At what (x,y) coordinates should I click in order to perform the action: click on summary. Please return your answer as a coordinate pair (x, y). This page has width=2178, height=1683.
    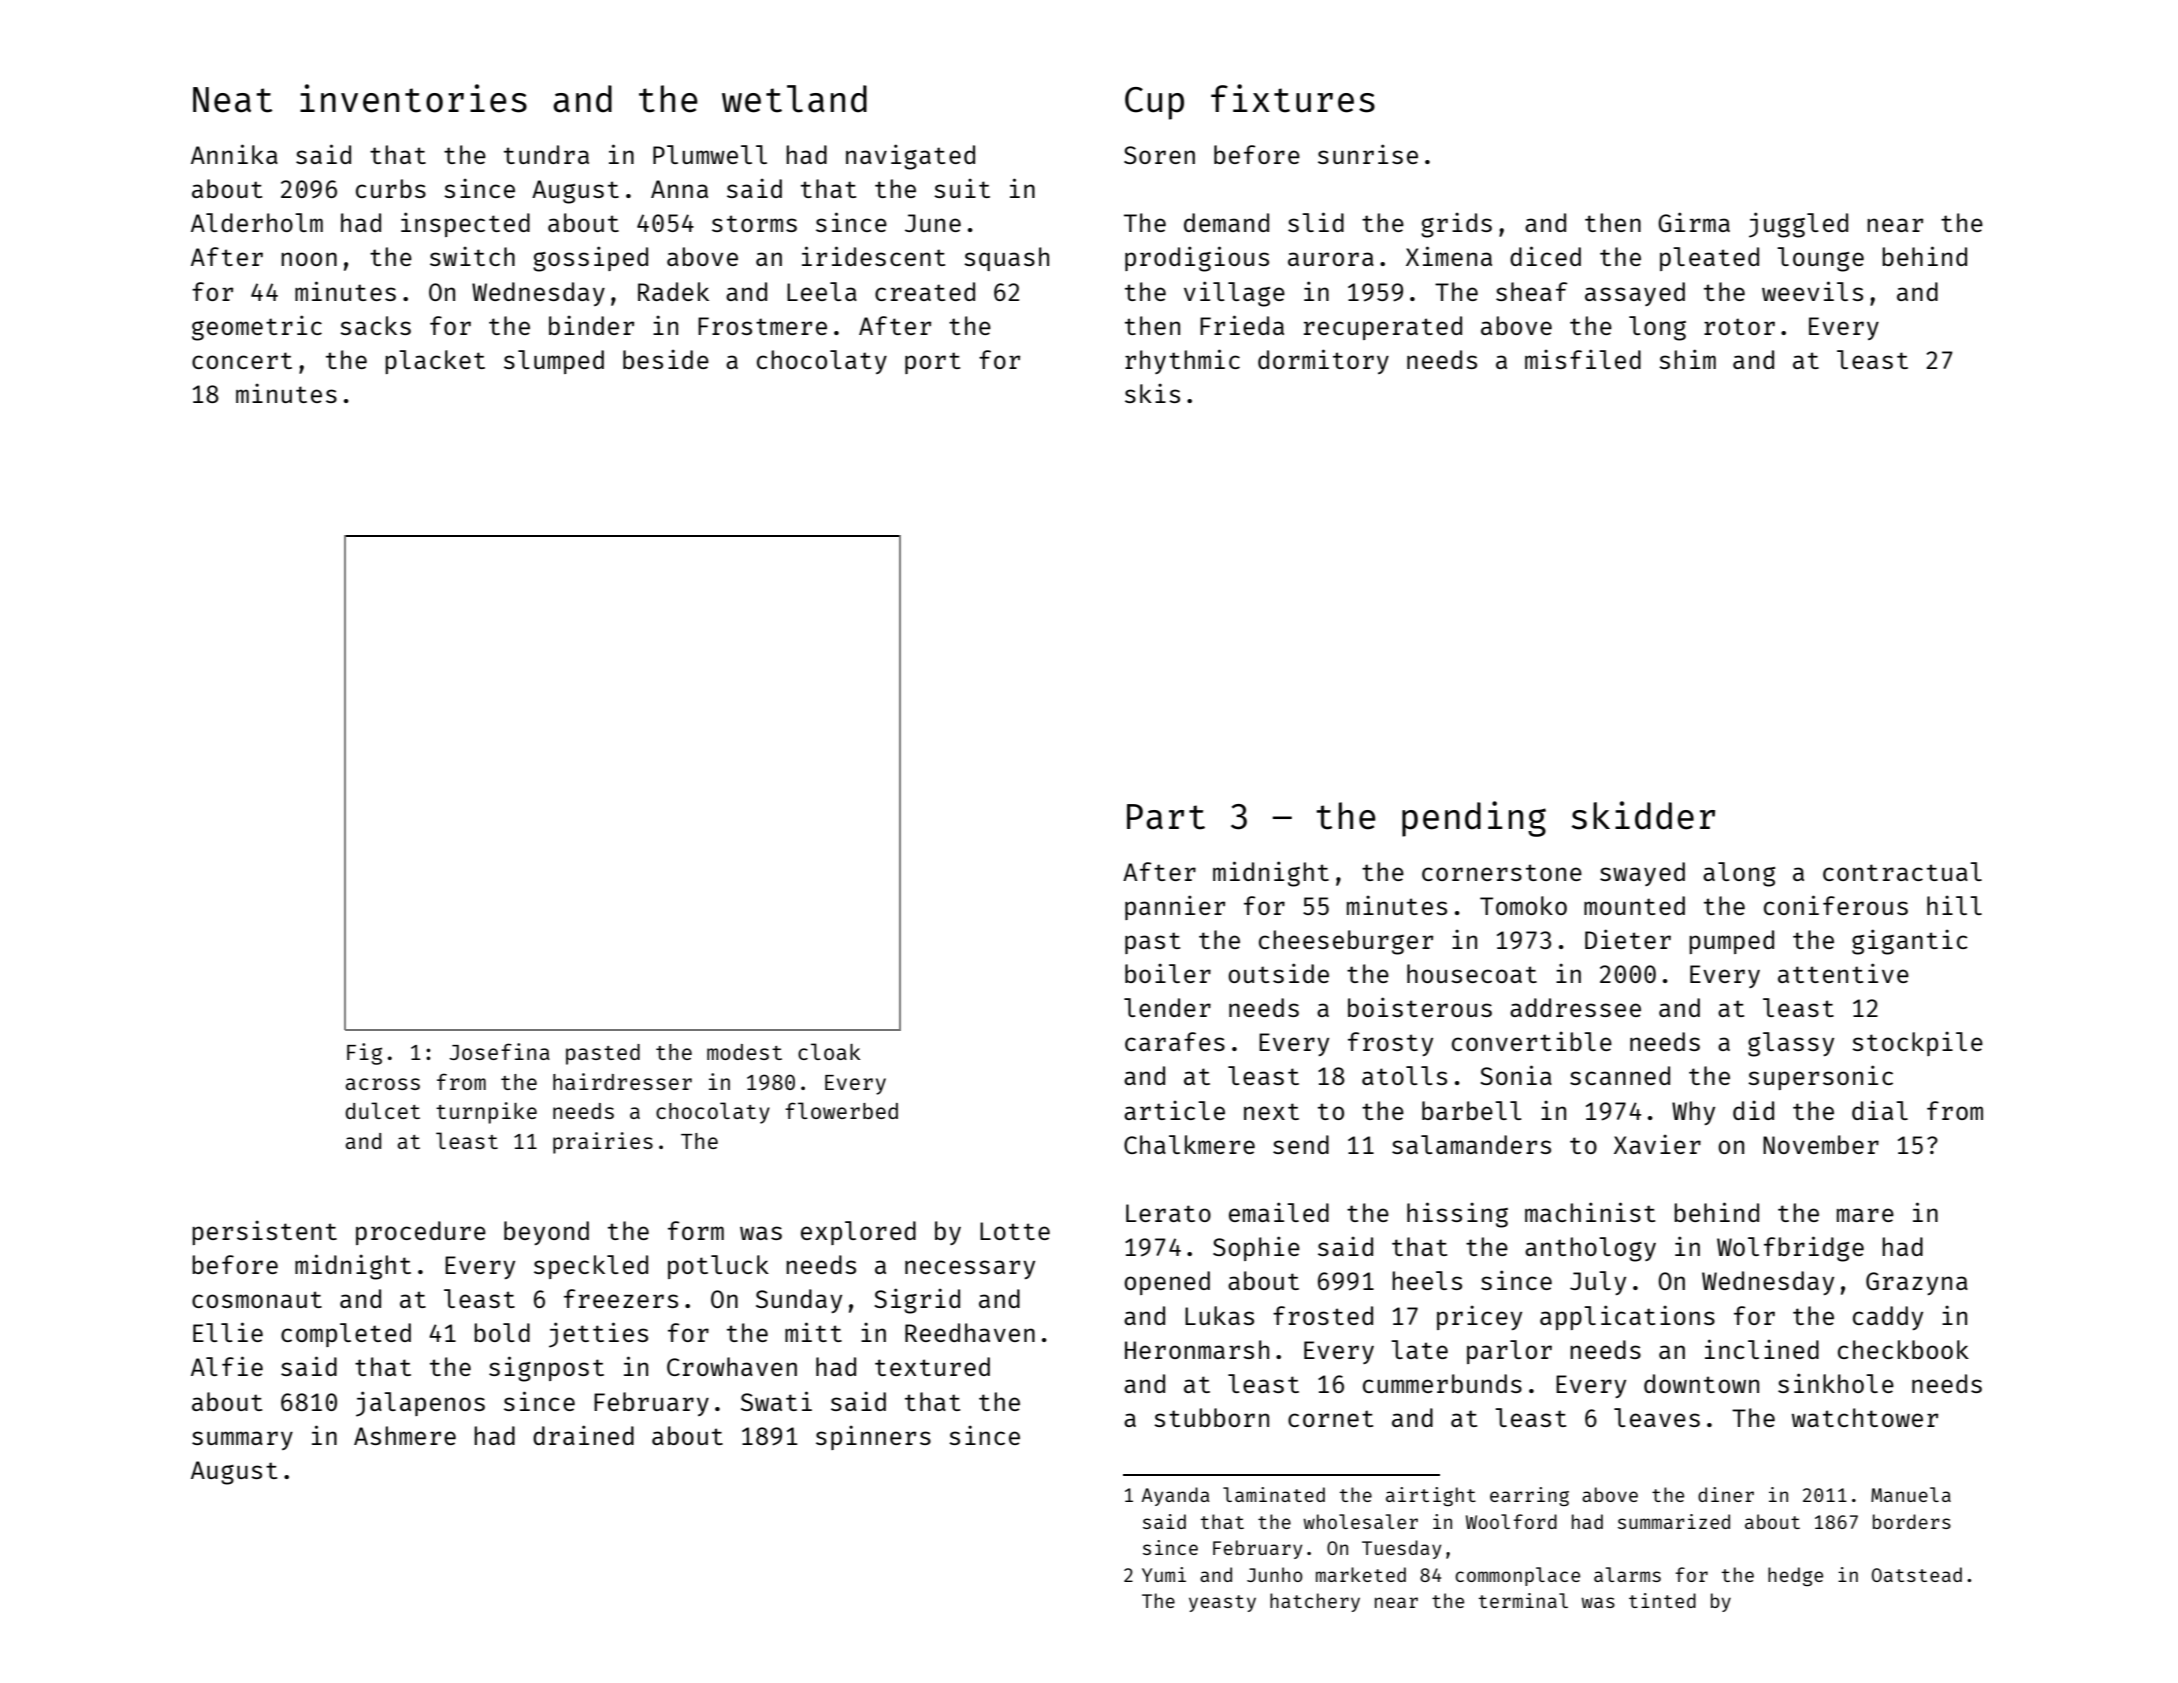
    Looking at the image, I should click on (242, 1440).
